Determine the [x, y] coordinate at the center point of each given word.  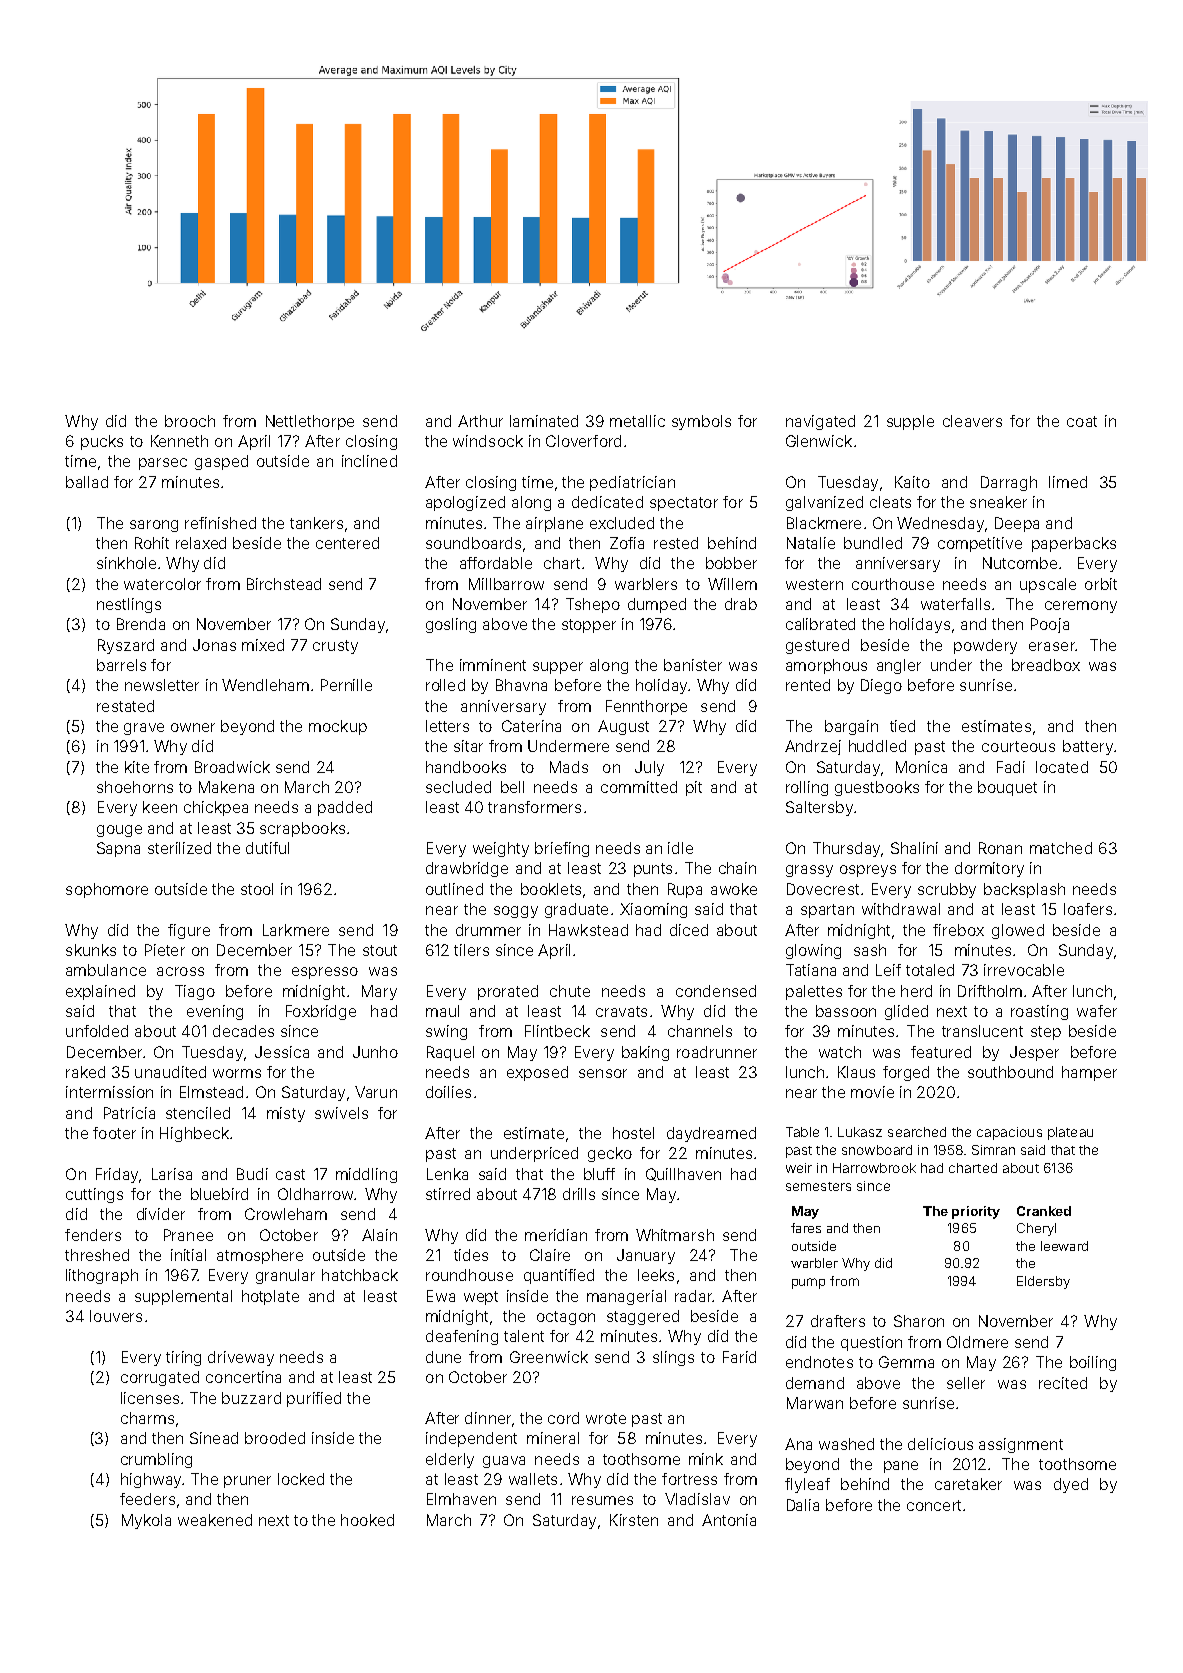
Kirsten [634, 1520]
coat [1082, 421]
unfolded [97, 1031]
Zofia [627, 543]
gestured [817, 646]
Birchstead [284, 584]
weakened [215, 1520]
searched [917, 1132]
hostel [633, 1133]
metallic [637, 421]
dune [443, 1357]
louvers [116, 1316]
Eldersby [1043, 1282]
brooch [190, 421]
